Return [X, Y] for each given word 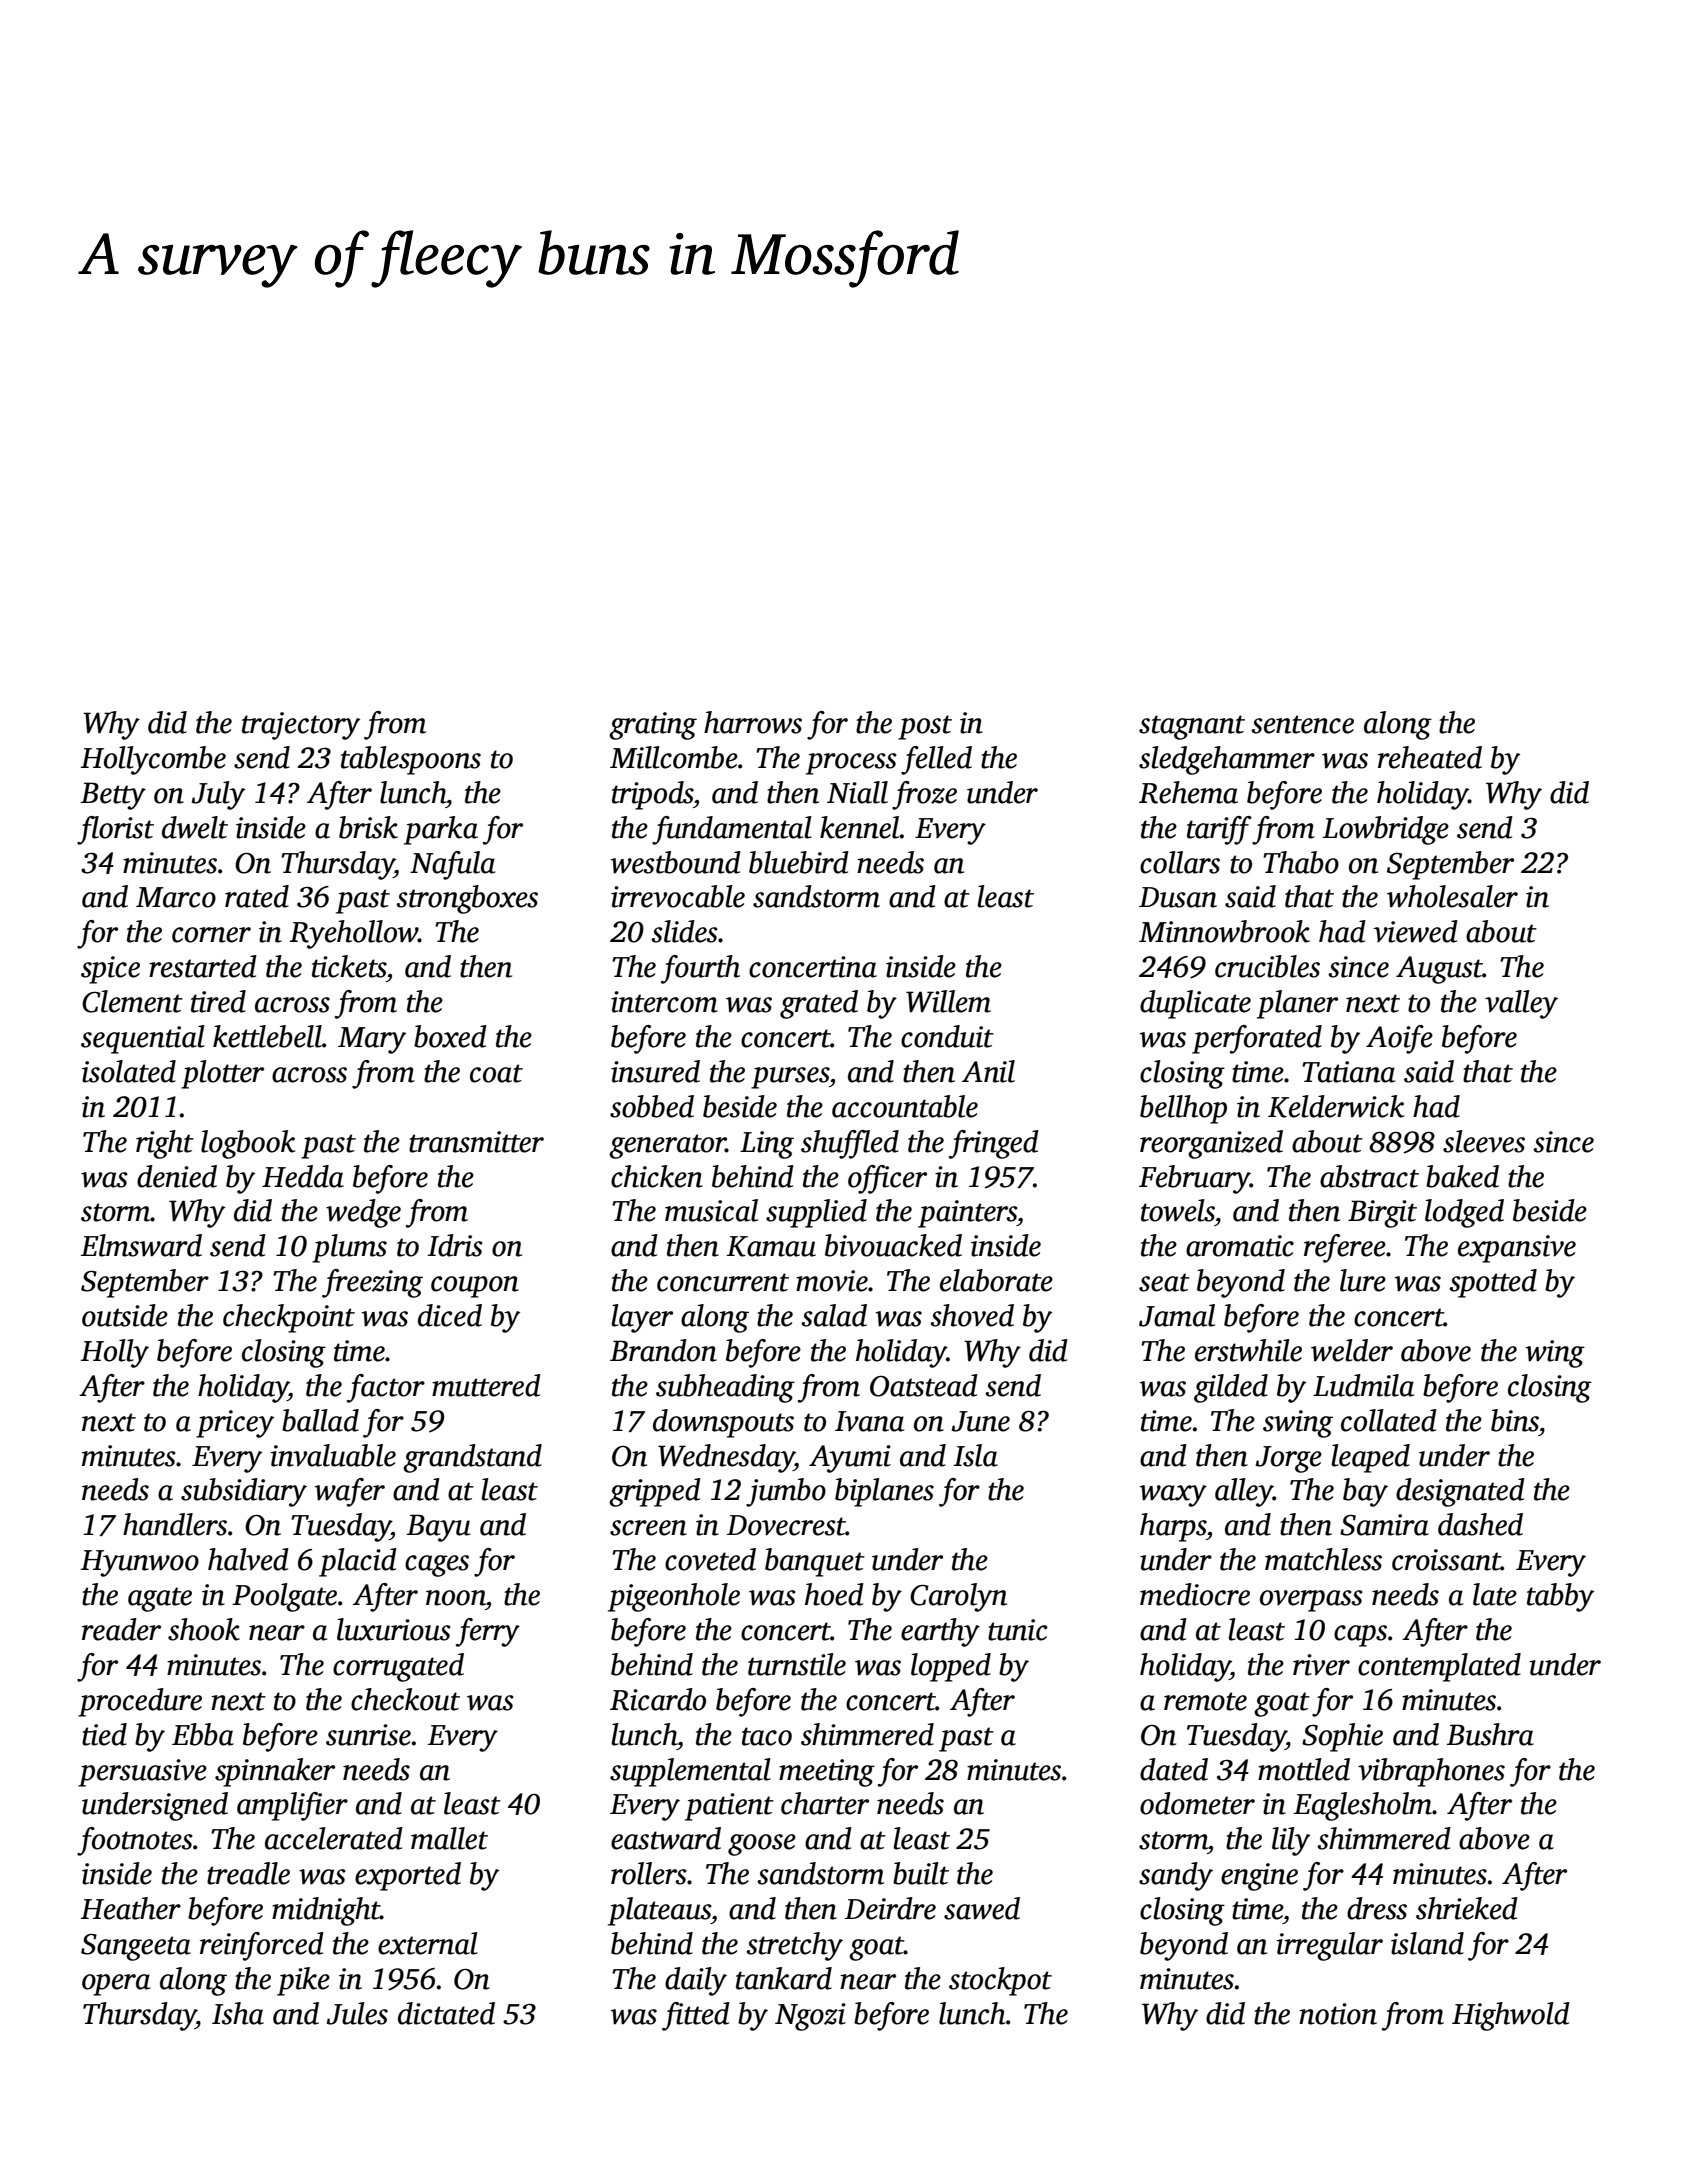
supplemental [690, 1772]
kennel [860, 827]
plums [349, 1248]
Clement [132, 1001]
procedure [140, 1702]
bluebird [799, 862]
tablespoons [411, 760]
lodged [1464, 1213]
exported [408, 1876]
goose [762, 1845]
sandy [1176, 1876]
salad [834, 1315]
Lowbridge [1386, 830]
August [1439, 970]
